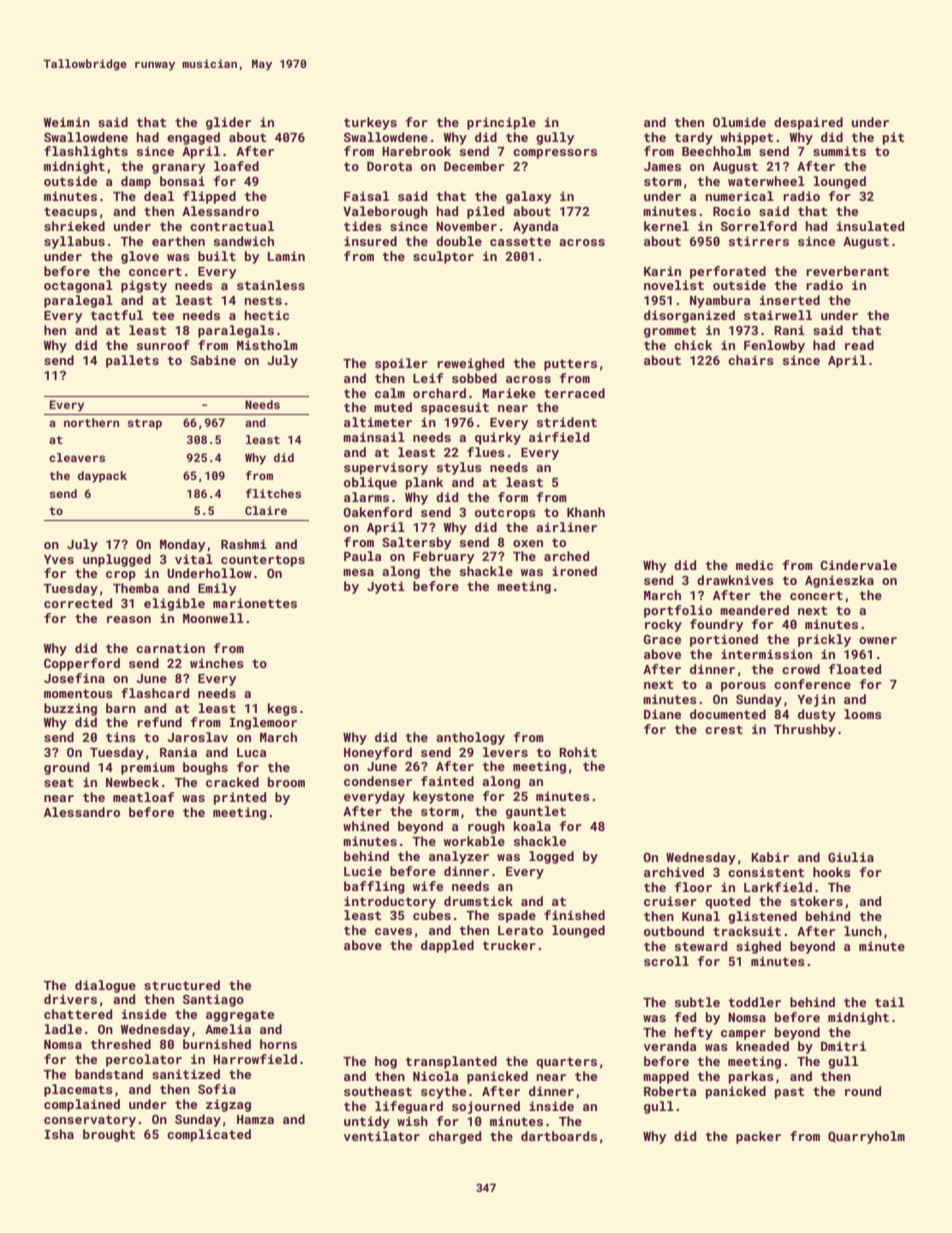  What do you see at coordinates (716, 151) in the document?
I see `Beechholm` at bounding box center [716, 151].
